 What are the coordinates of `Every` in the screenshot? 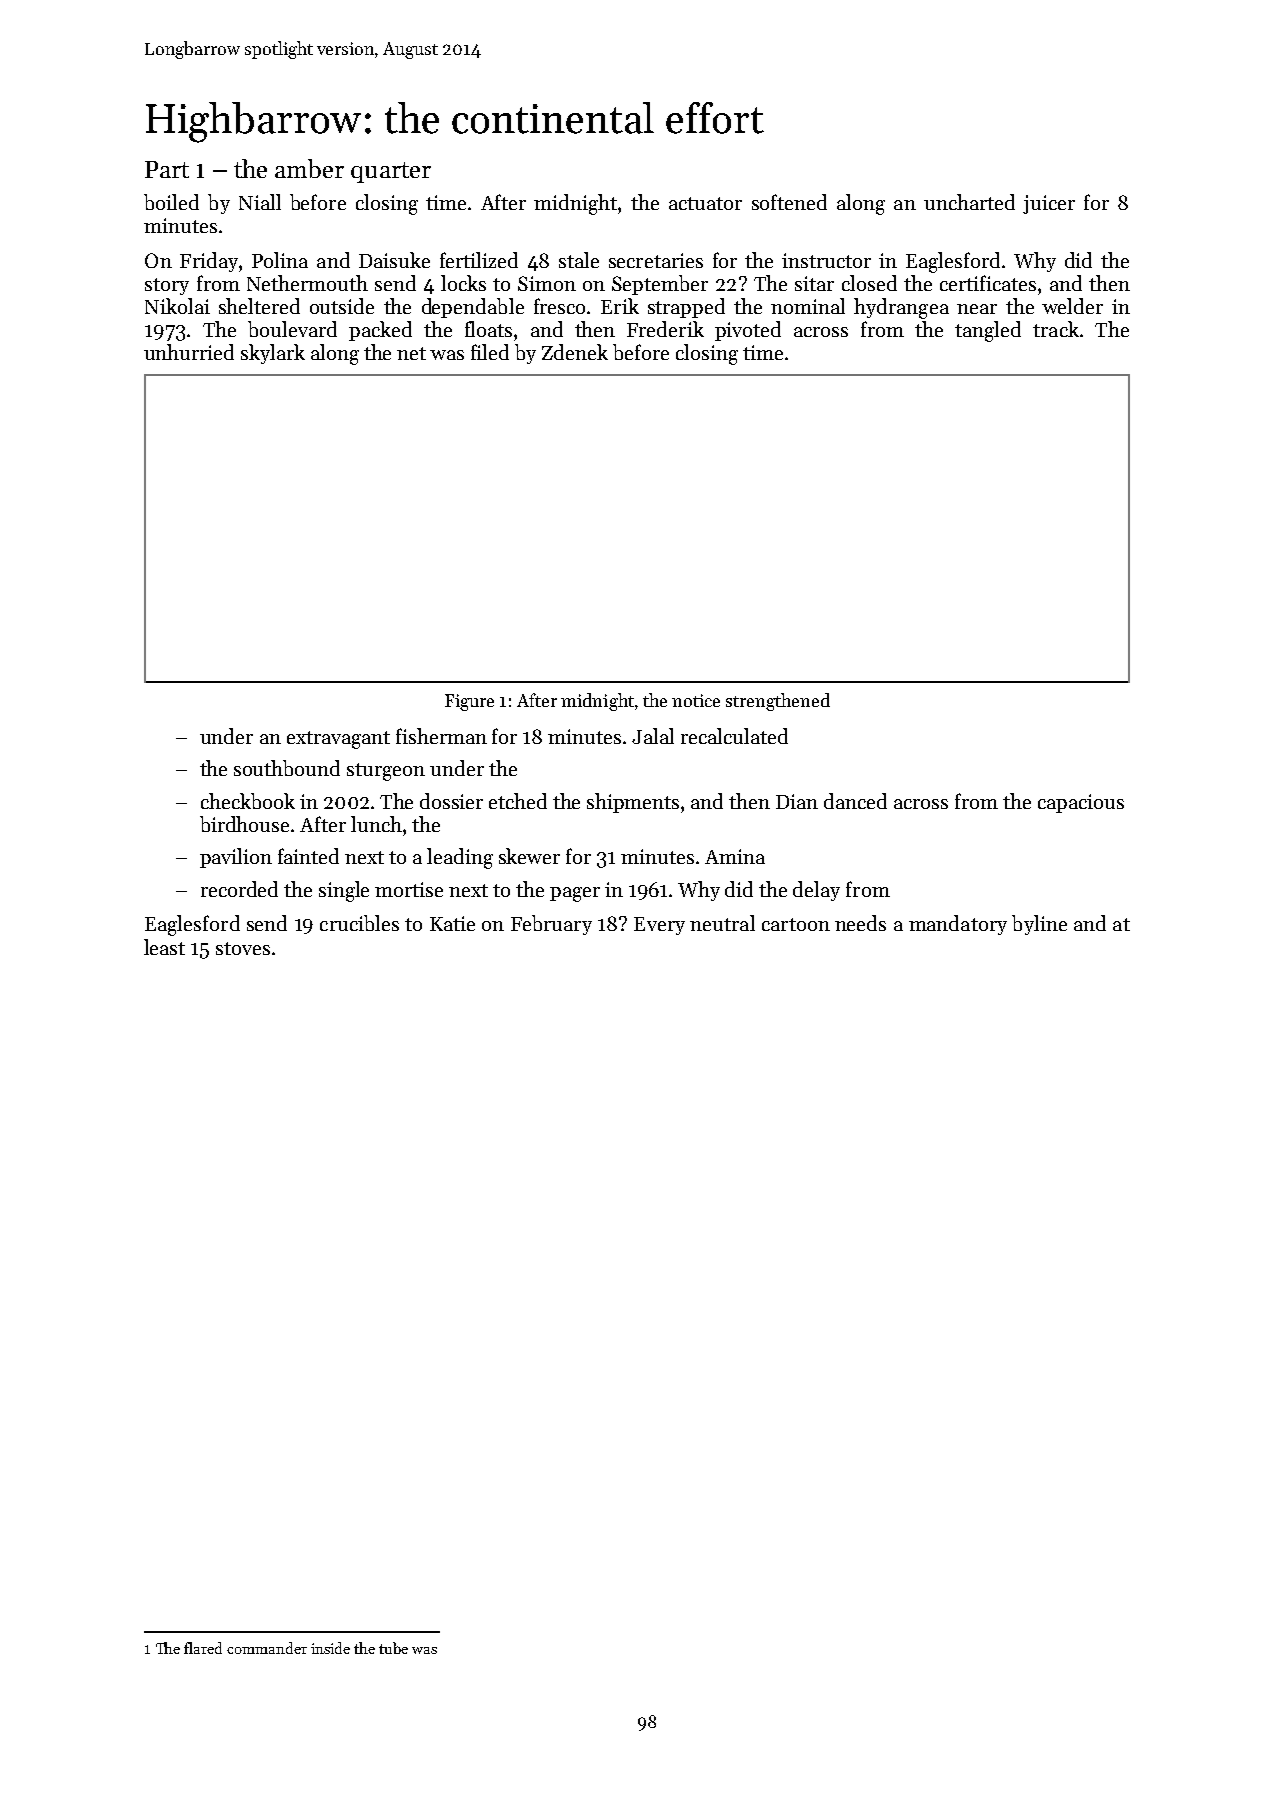 It's located at (659, 926).
